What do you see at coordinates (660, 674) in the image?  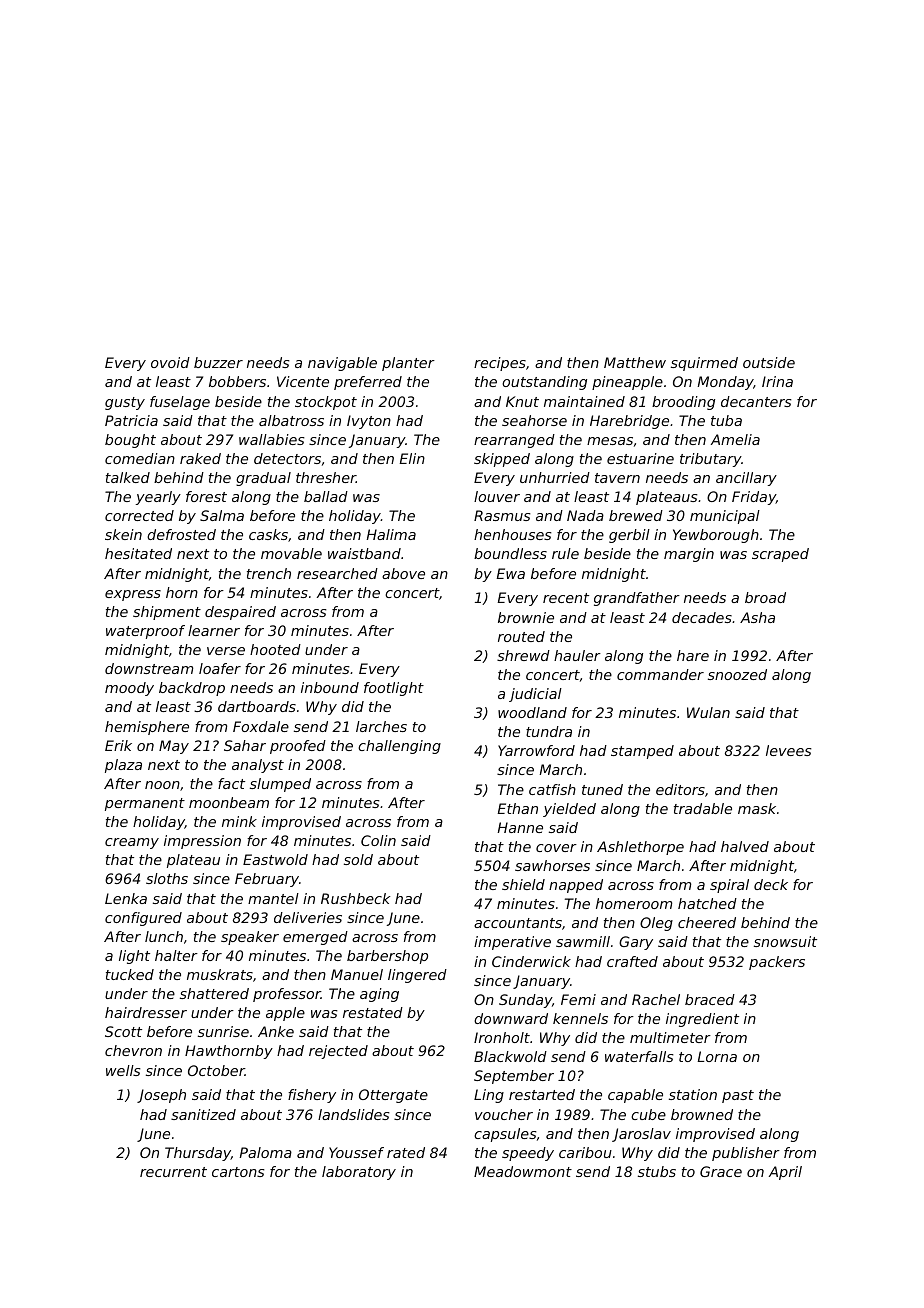 I see `commander` at bounding box center [660, 674].
